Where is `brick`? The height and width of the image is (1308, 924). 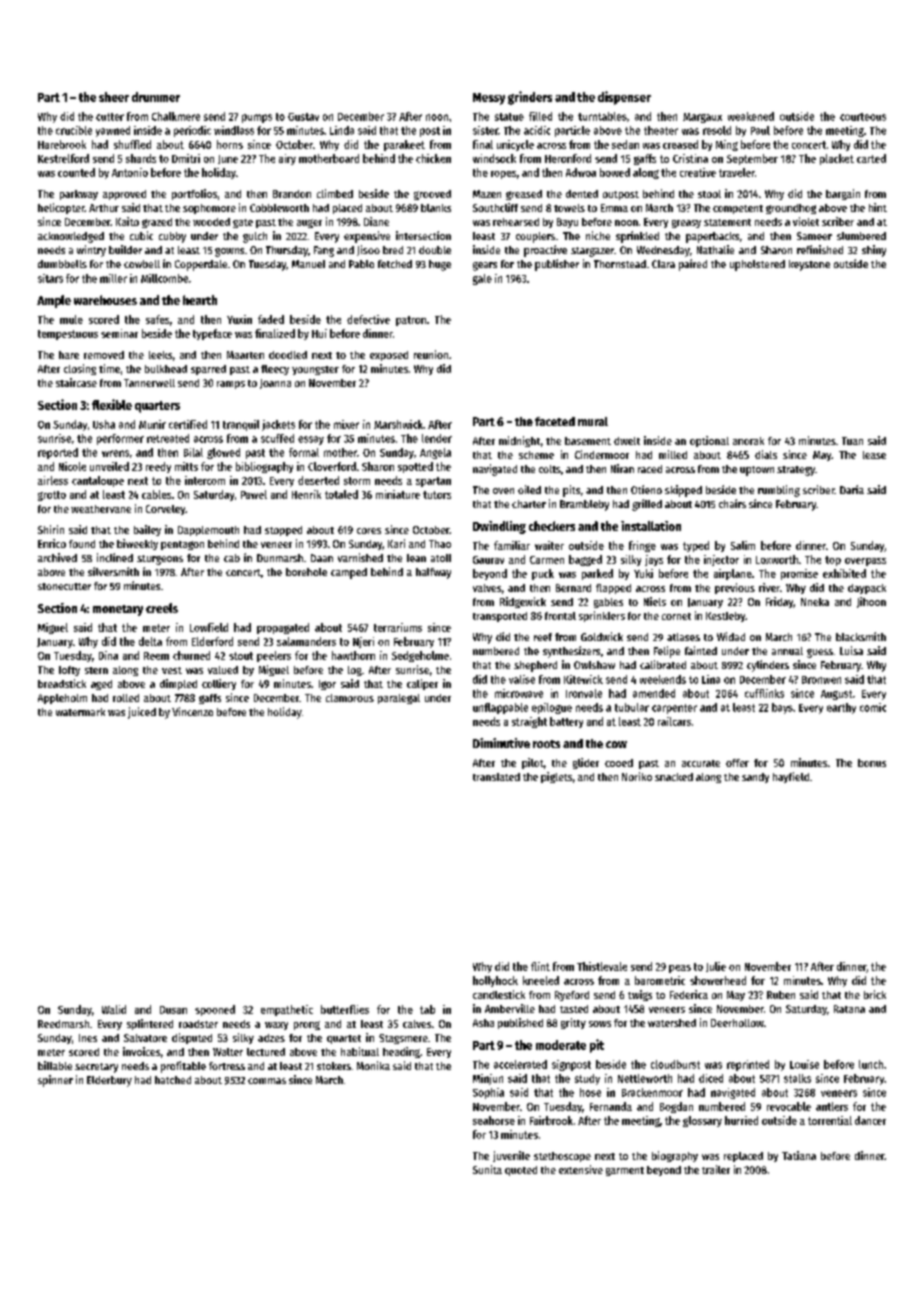 brick is located at coordinates (875, 994).
